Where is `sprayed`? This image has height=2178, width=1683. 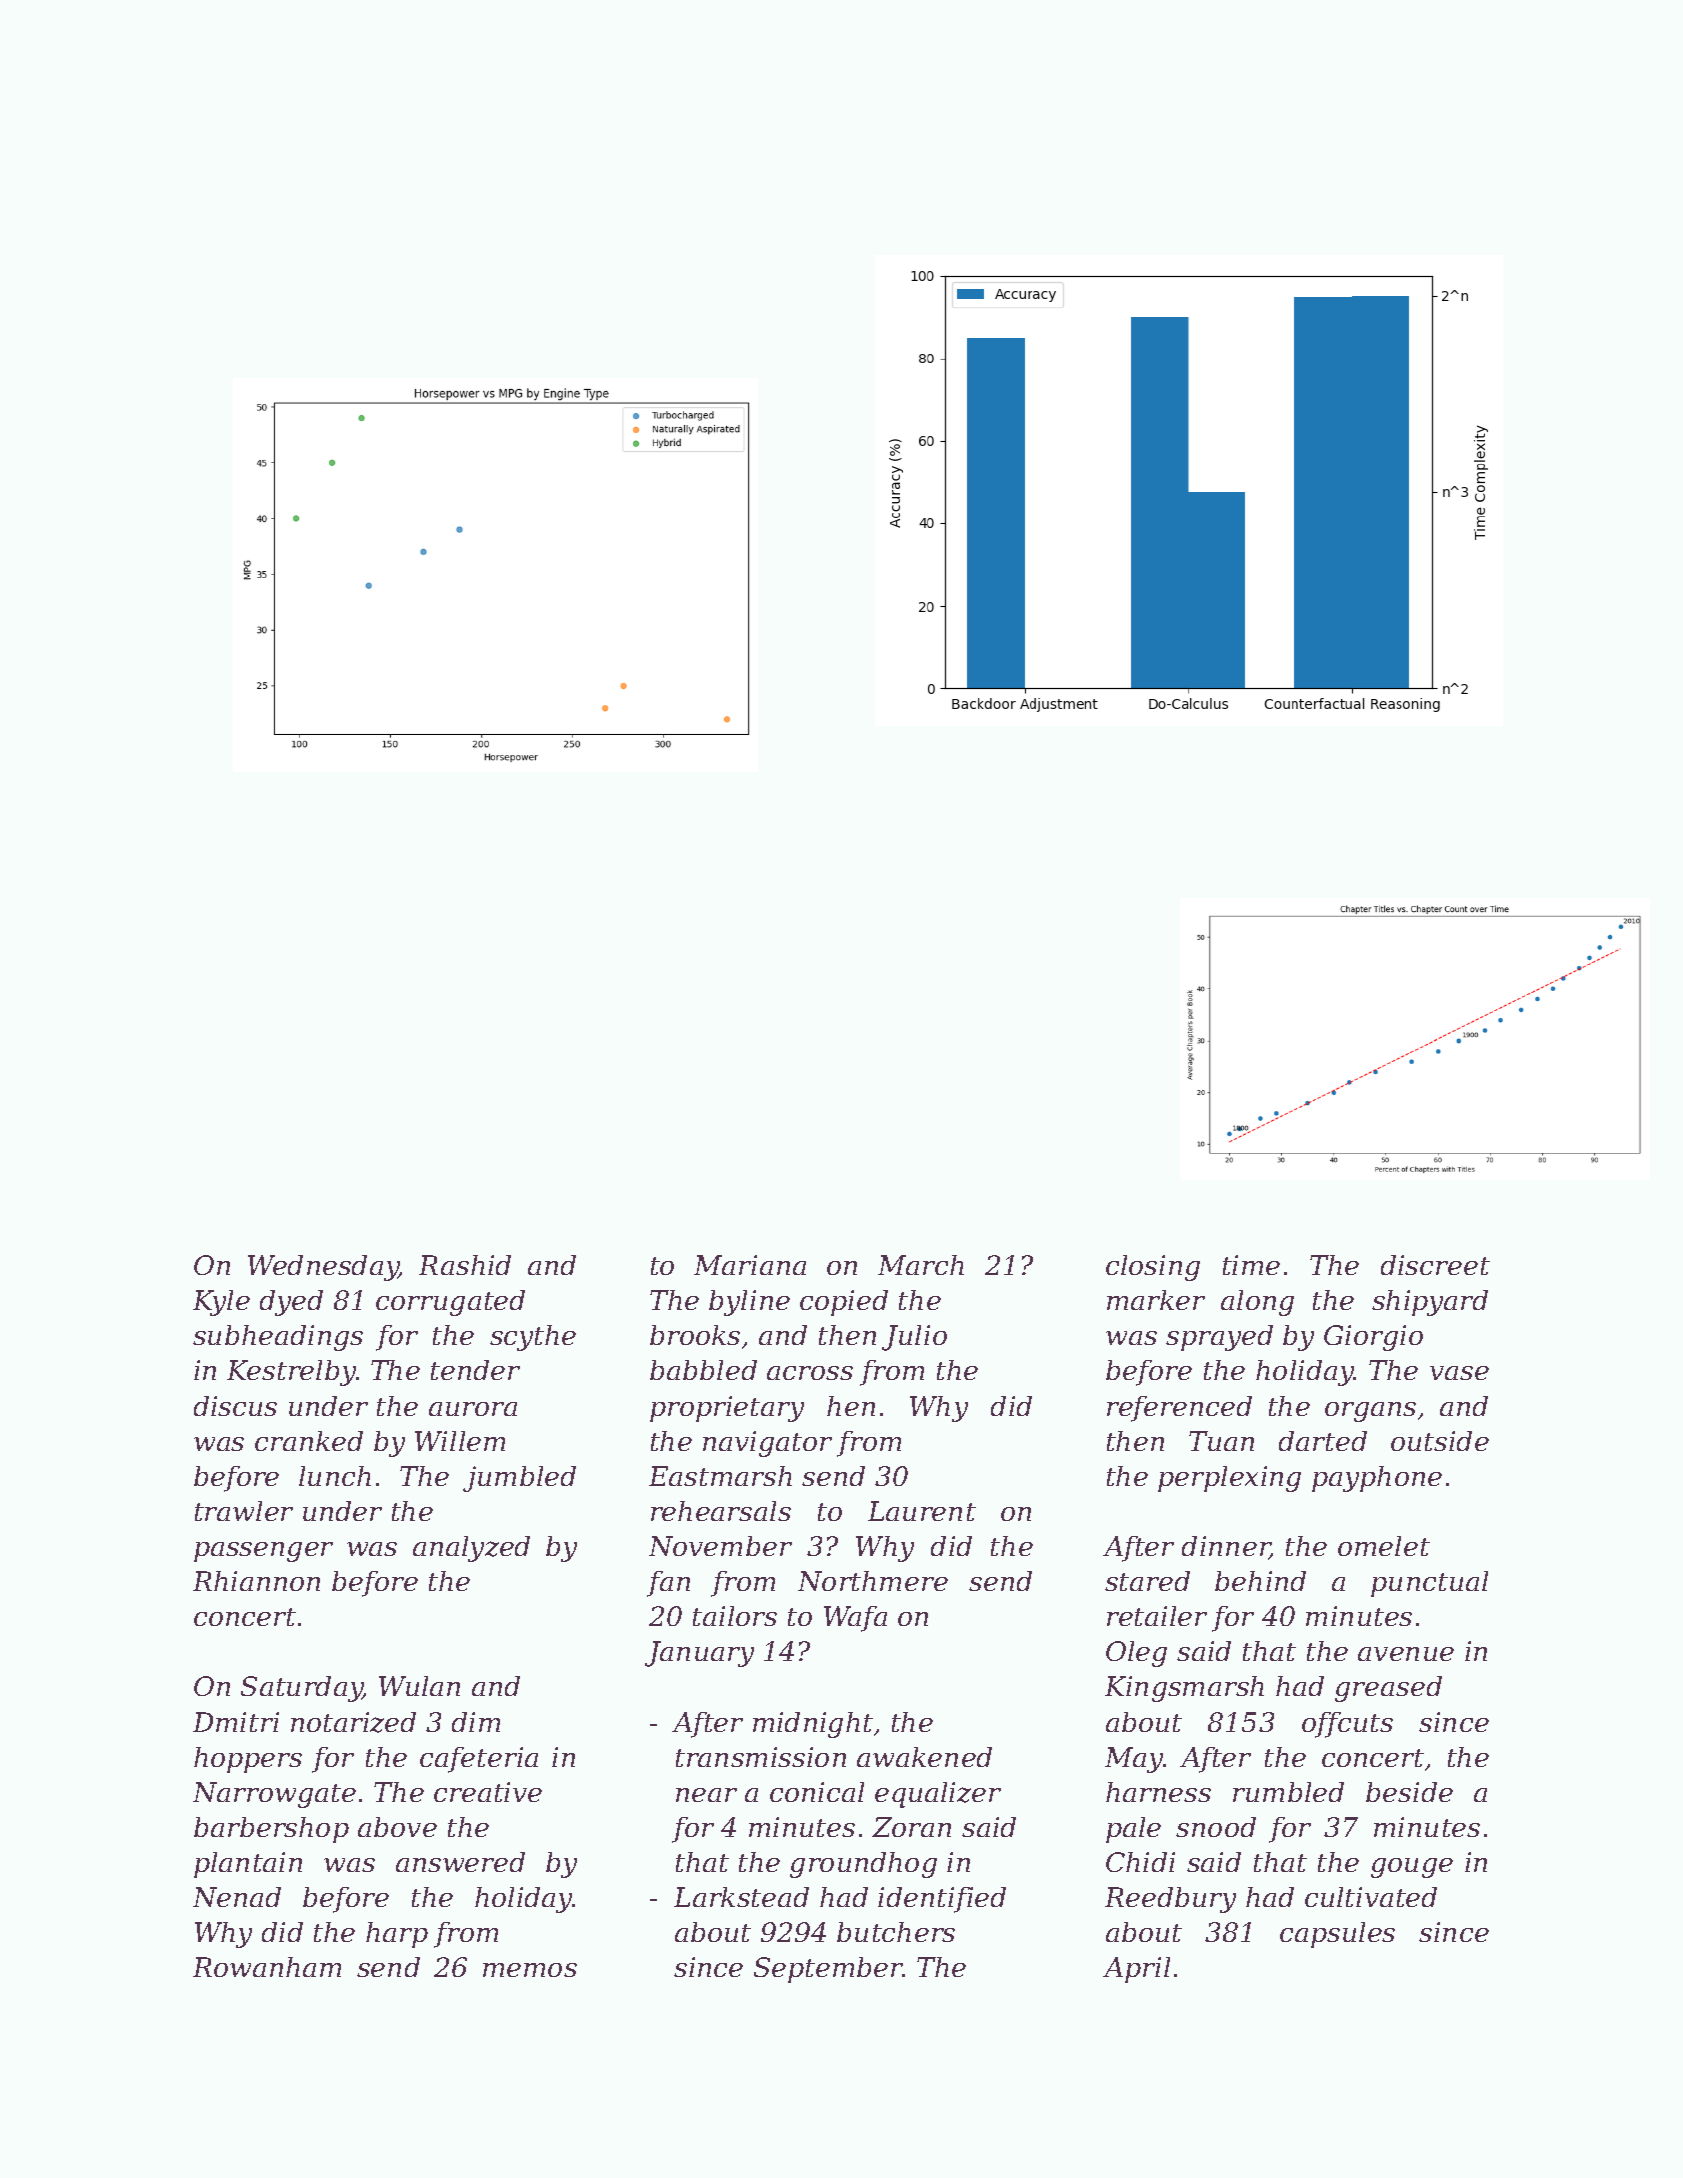 sprayed is located at coordinates (1219, 1338).
